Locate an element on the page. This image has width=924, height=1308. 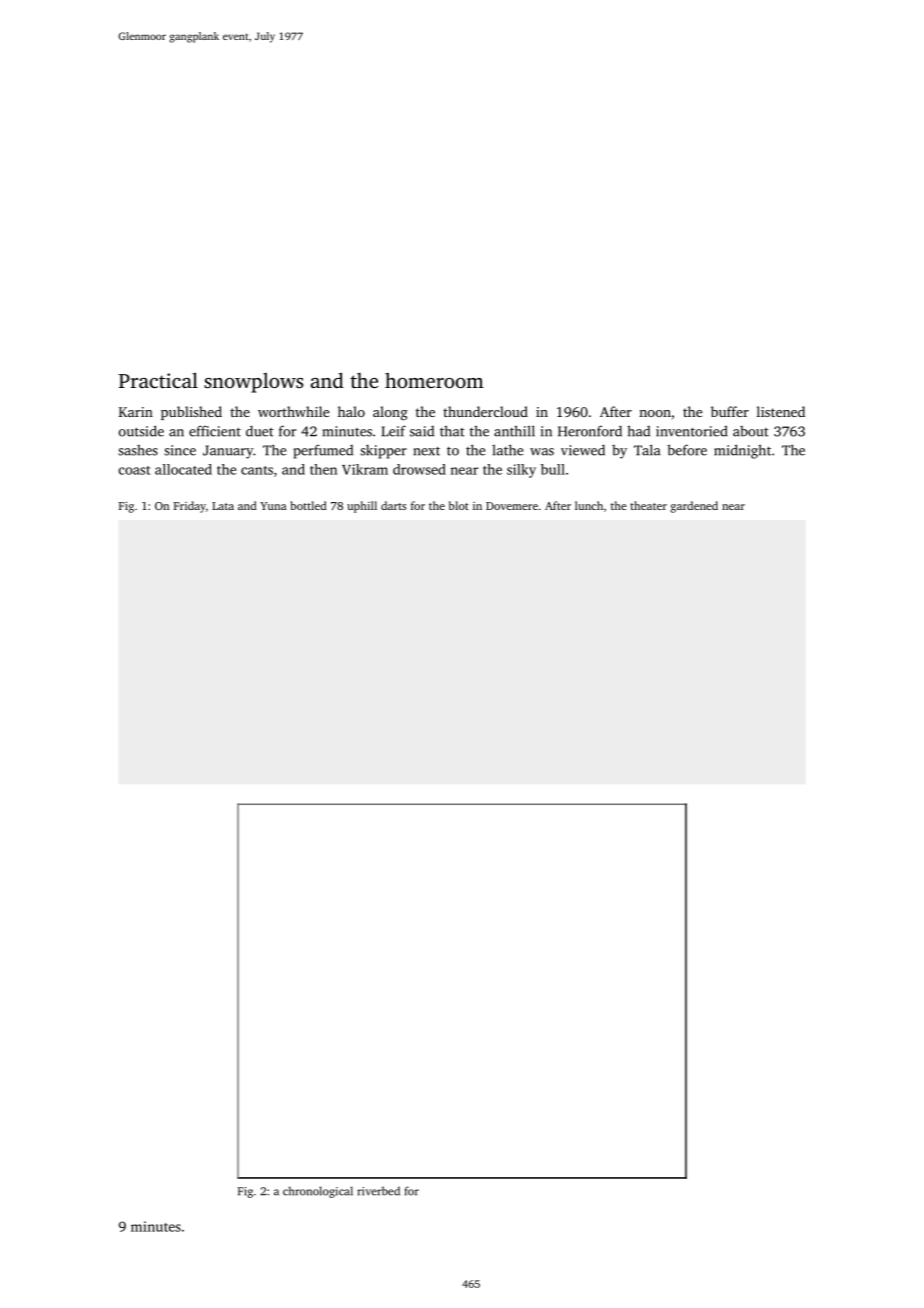
Practical is located at coordinates (158, 380).
